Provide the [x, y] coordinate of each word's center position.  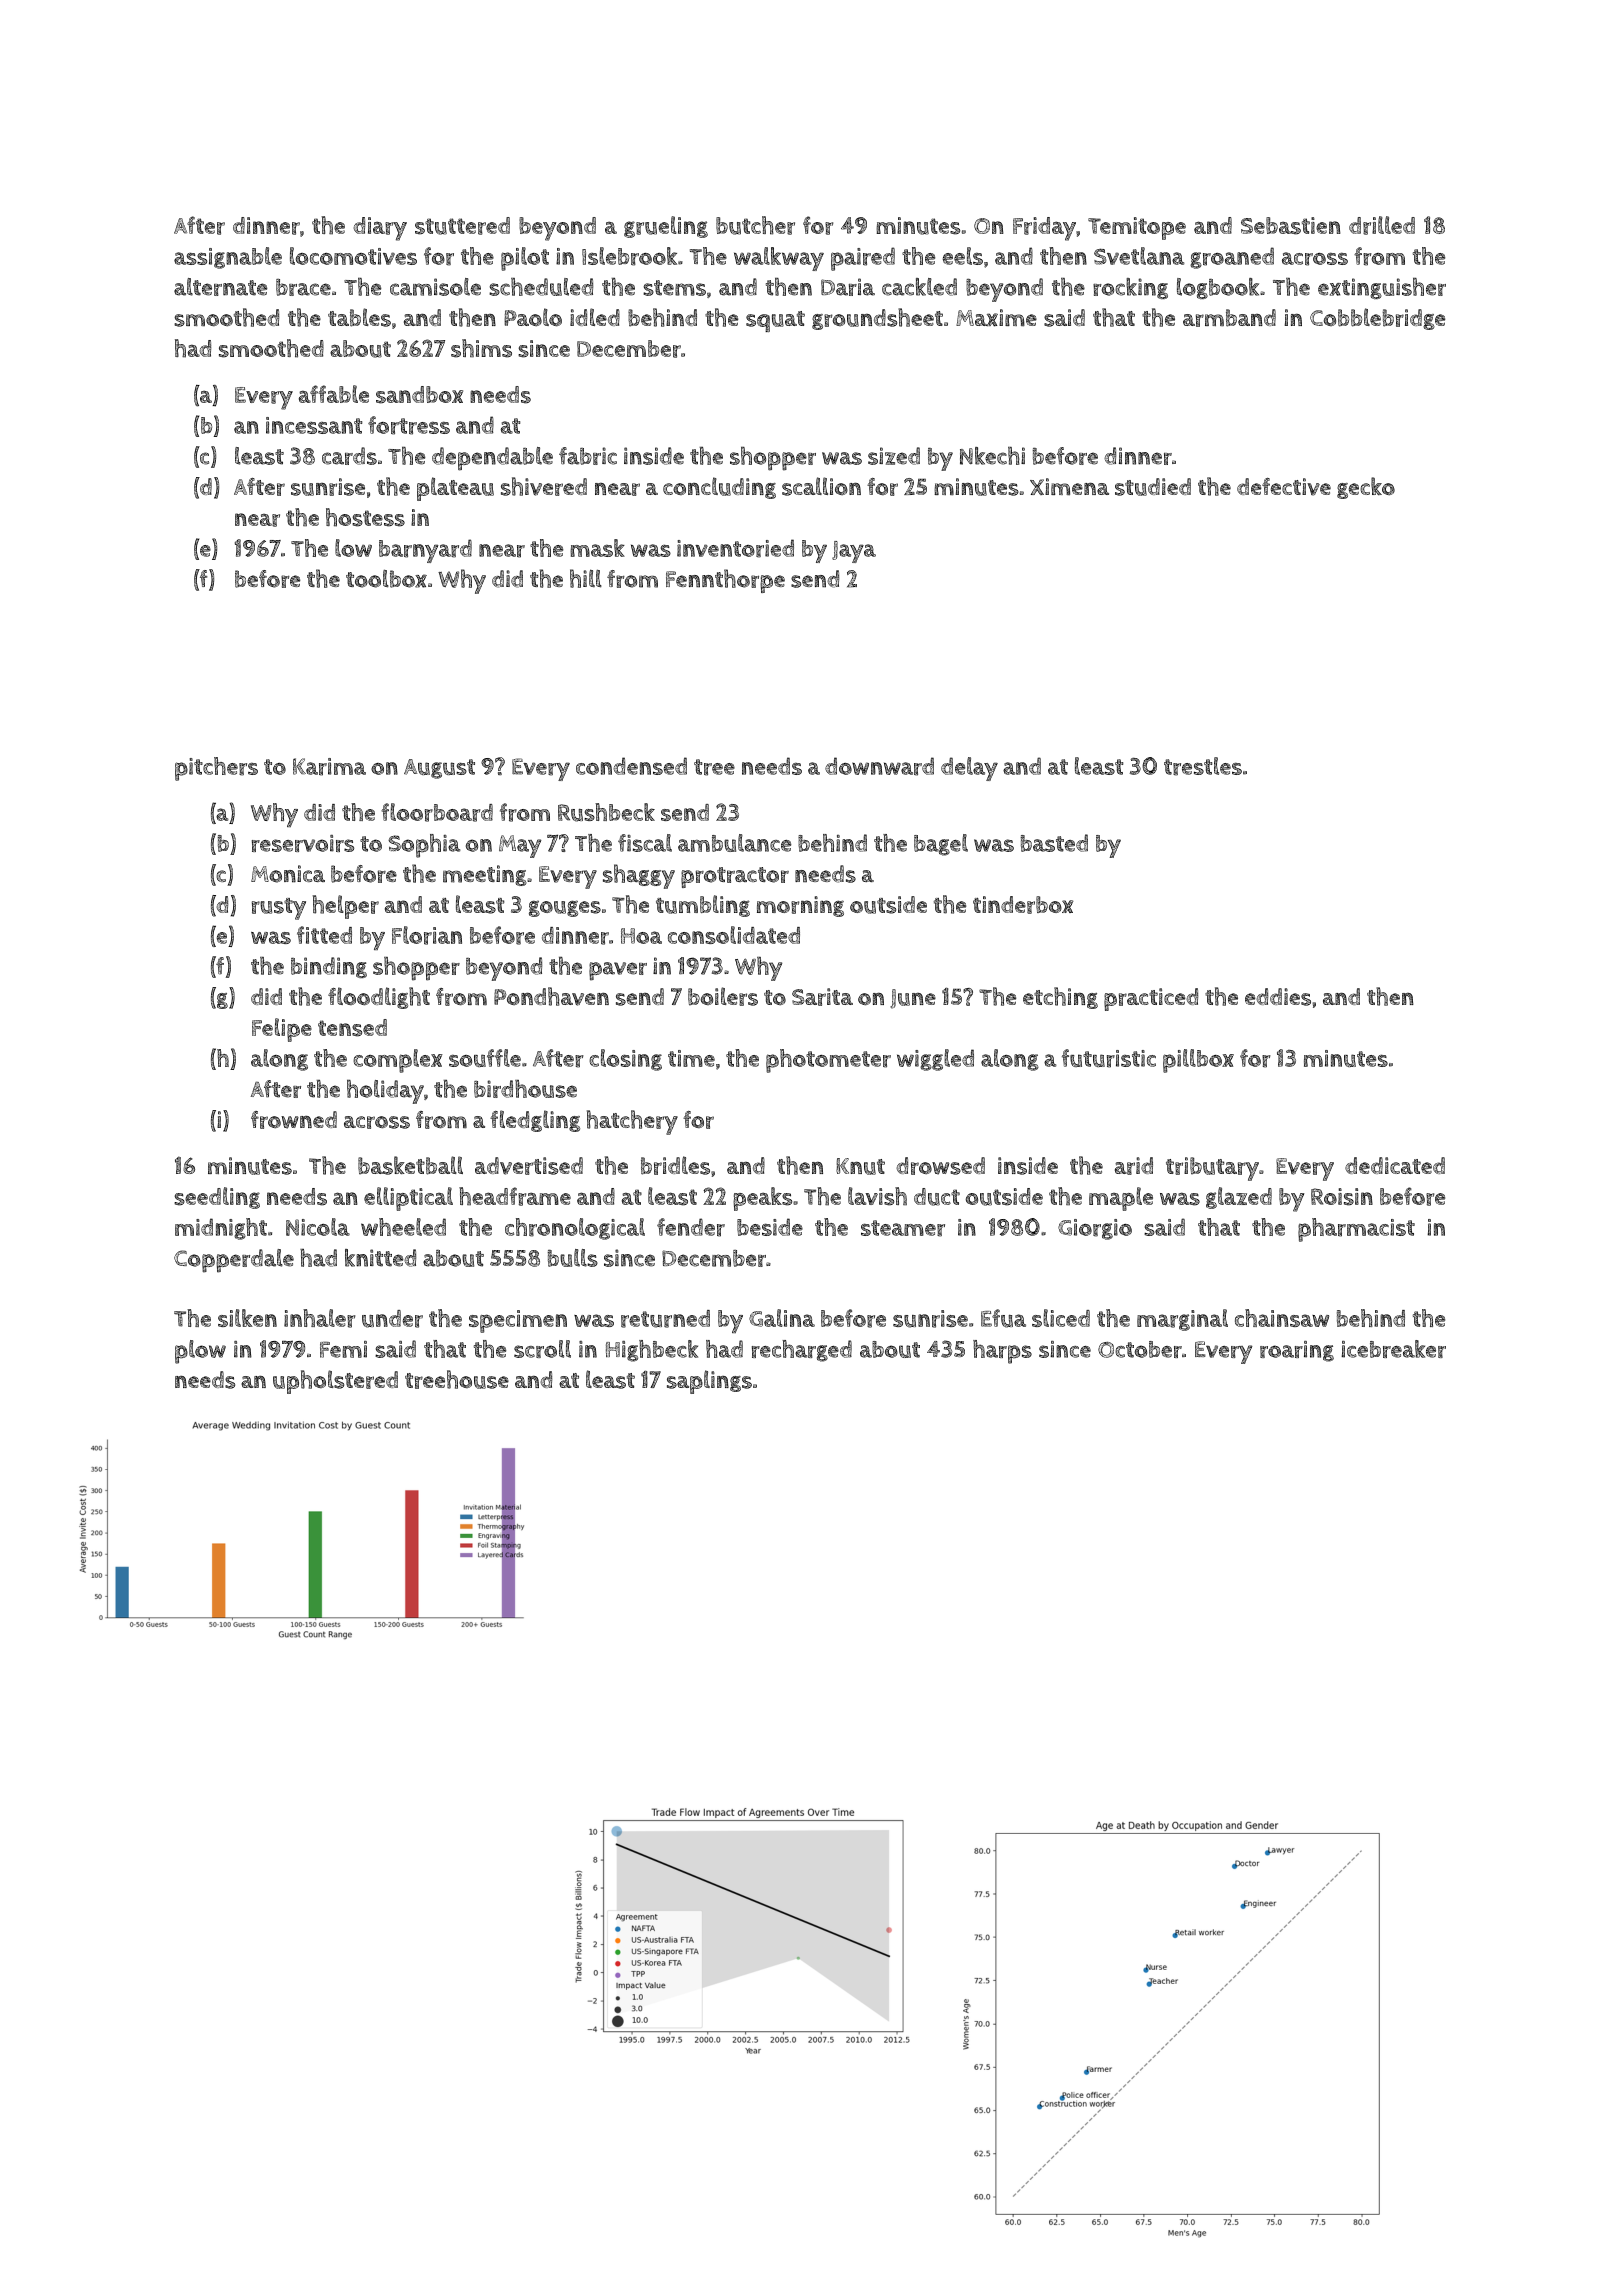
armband [1229, 318]
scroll [542, 1349]
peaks [762, 1199]
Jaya [854, 552]
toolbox [386, 579]
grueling [666, 227]
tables [359, 317]
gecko [1366, 488]
